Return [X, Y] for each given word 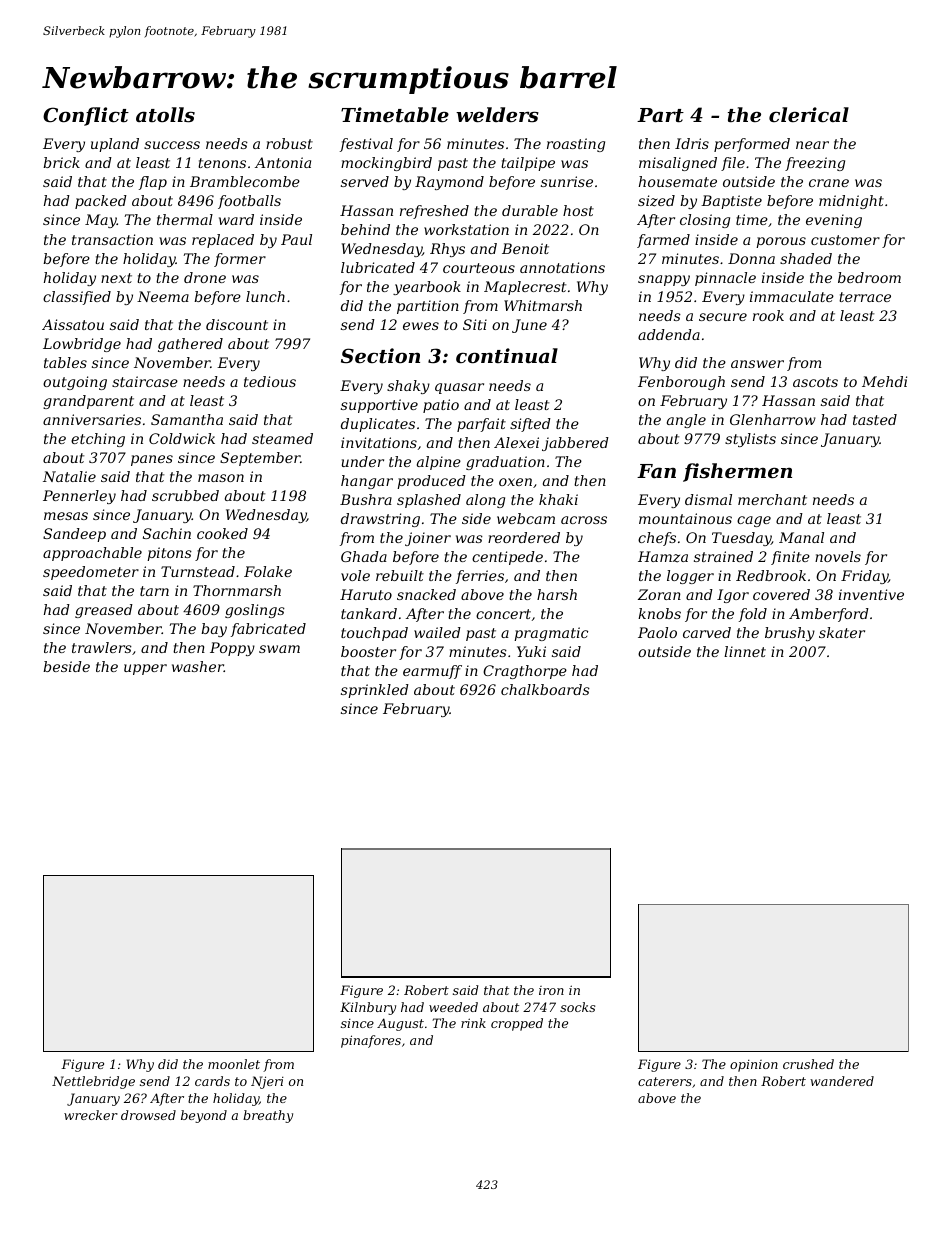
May [101, 221]
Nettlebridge [93, 1082]
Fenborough [681, 383]
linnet [745, 651]
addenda [669, 334]
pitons [169, 554]
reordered [524, 537]
